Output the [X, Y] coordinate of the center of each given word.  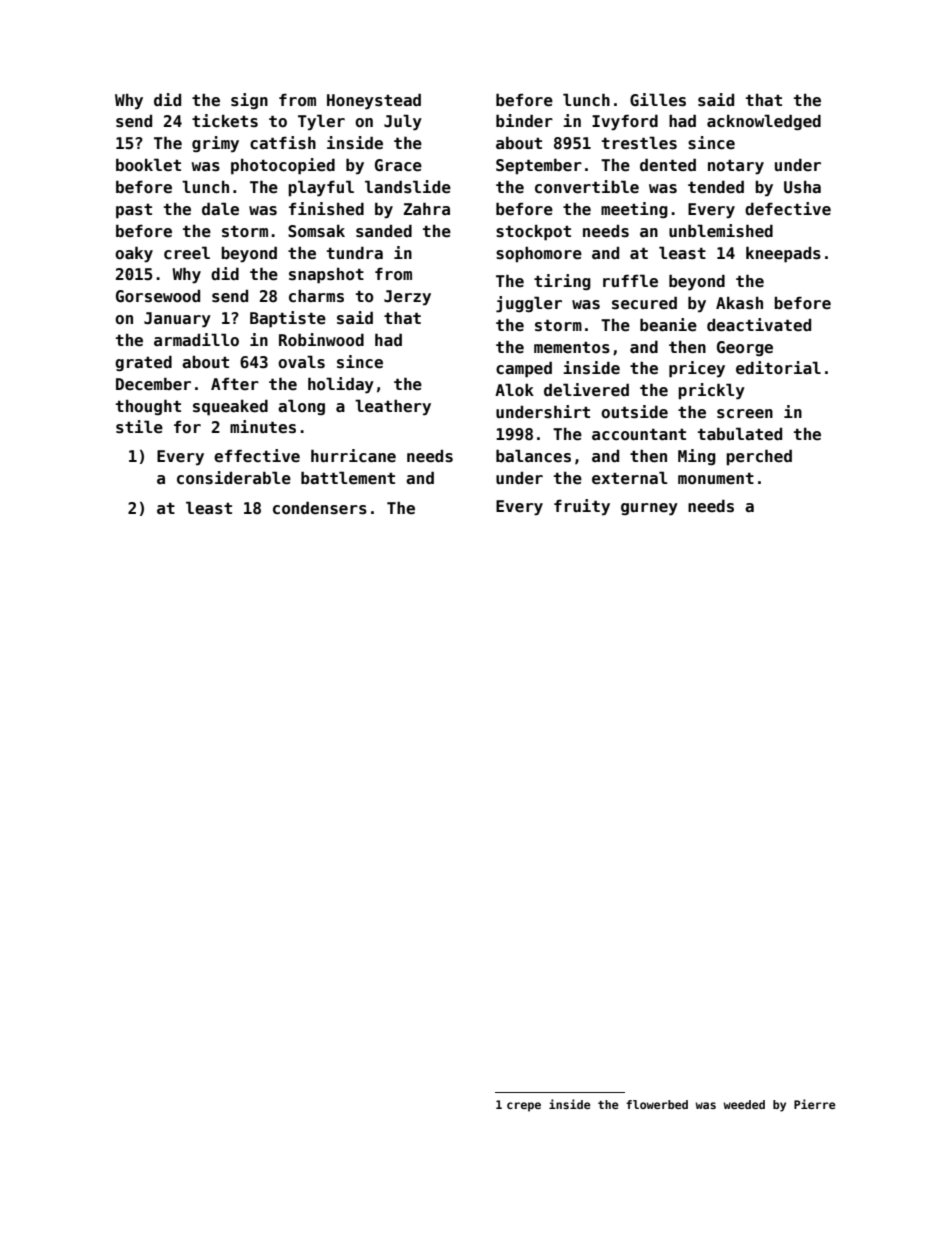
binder [524, 120]
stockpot [533, 233]
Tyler [321, 122]
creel [187, 253]
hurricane [353, 456]
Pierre [815, 1104]
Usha [802, 187]
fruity [582, 507]
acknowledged [764, 122]
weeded [744, 1104]
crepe [524, 1107]
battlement [348, 478]
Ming [697, 457]
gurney [649, 509]
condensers [320, 508]
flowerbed [657, 1104]
